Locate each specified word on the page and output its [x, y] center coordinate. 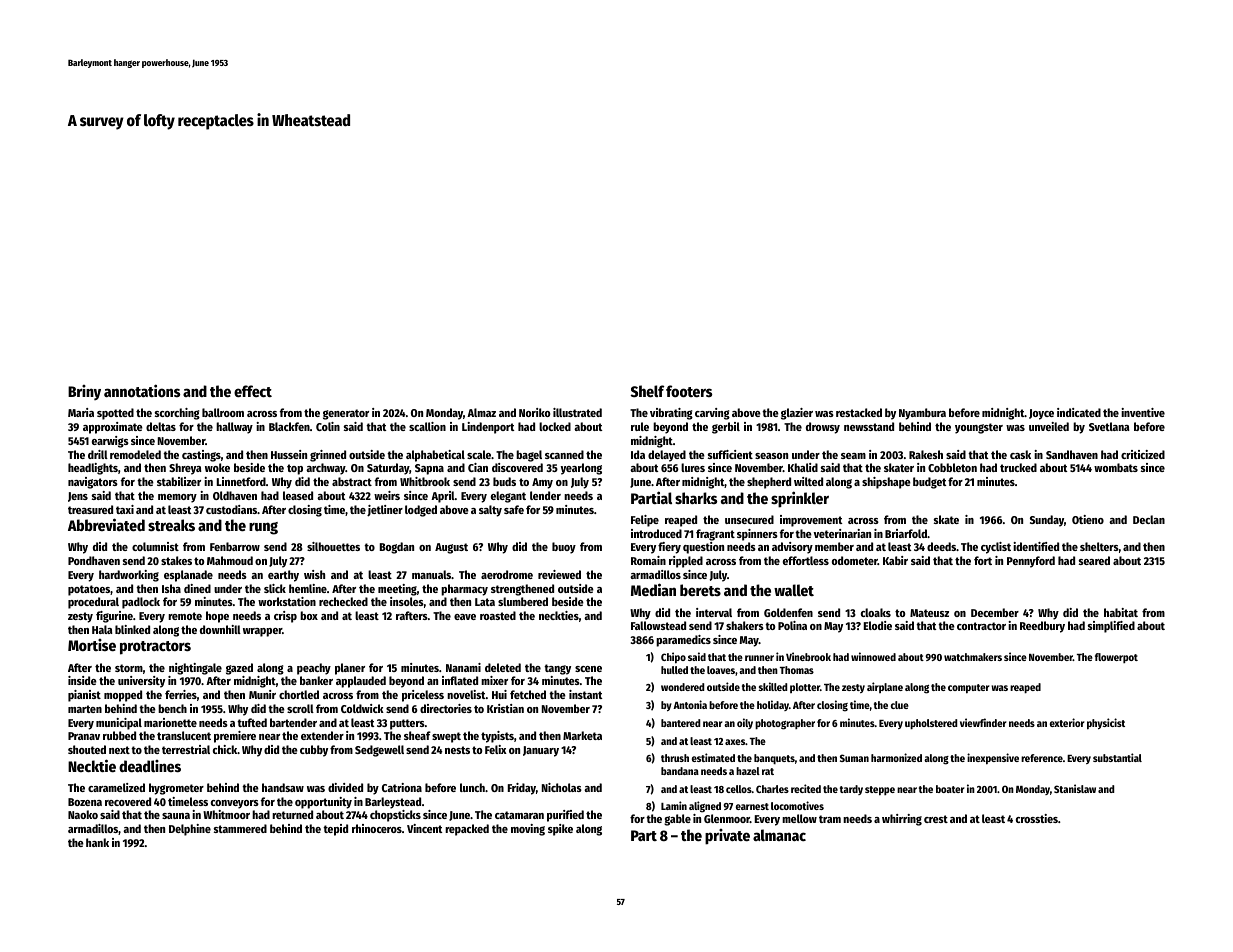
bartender [293, 722]
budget [929, 483]
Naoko [83, 814]
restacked [859, 412]
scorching [177, 414]
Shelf [647, 391]
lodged [421, 511]
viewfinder [983, 722]
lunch [472, 787]
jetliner [385, 511]
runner [759, 658]
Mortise [92, 645]
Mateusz [929, 613]
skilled [773, 686]
